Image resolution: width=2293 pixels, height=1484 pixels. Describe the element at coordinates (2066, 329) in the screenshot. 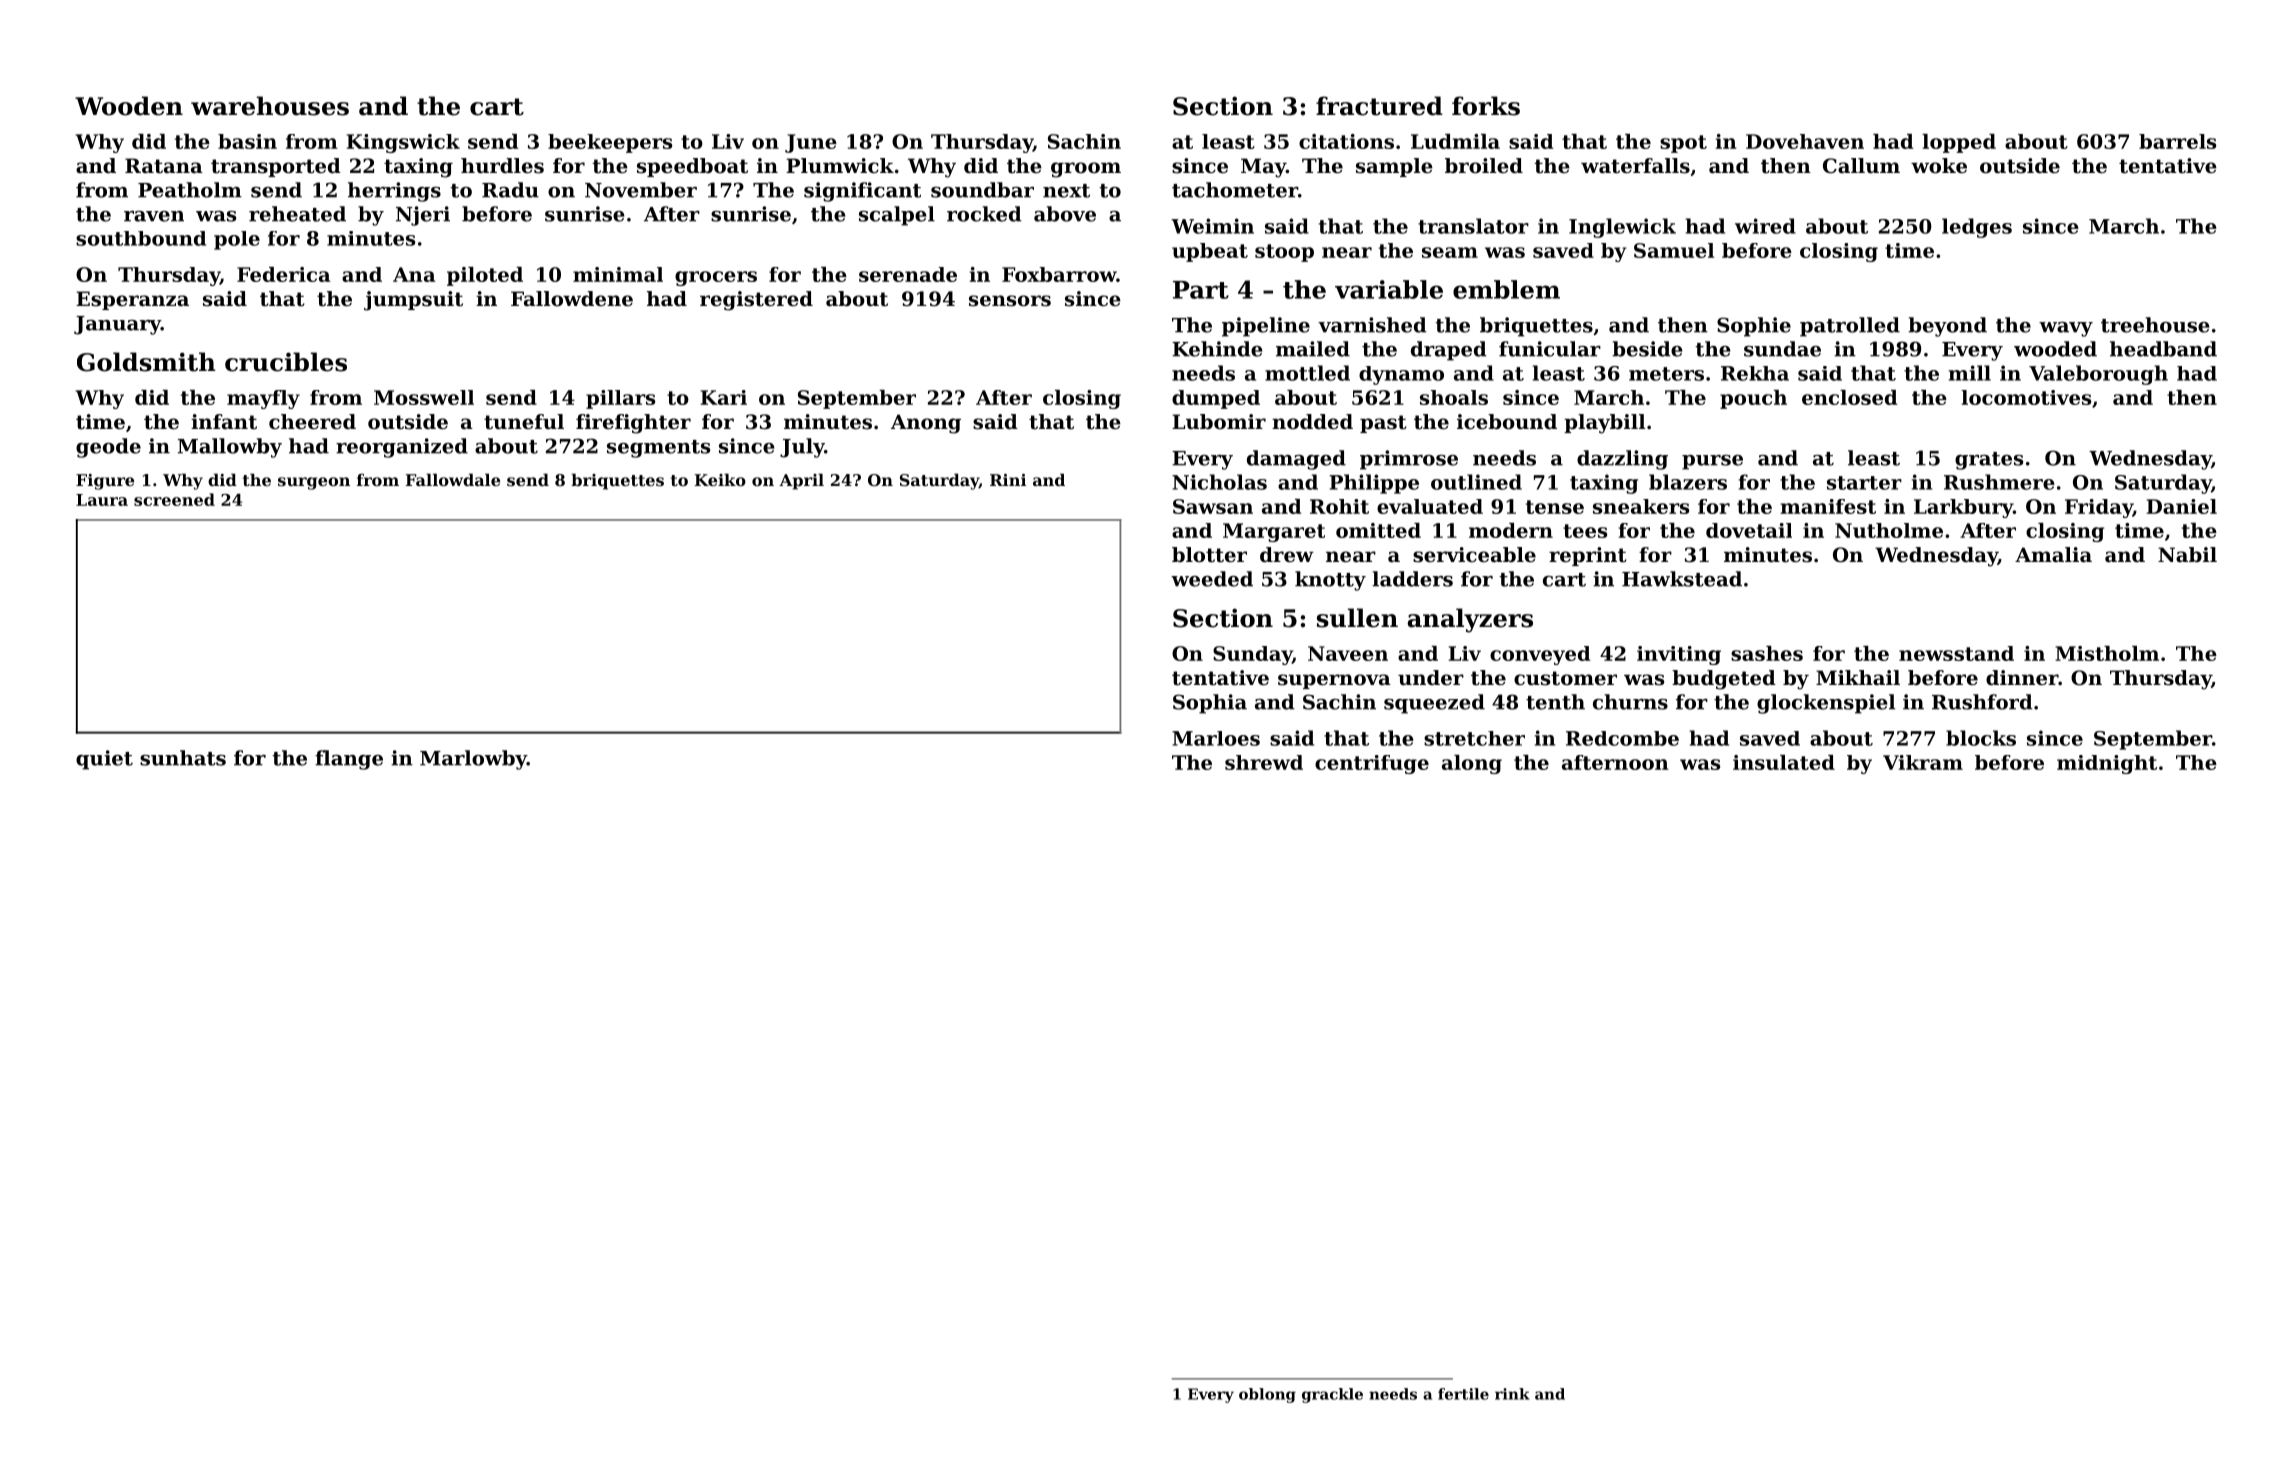

I see `wavy` at that location.
